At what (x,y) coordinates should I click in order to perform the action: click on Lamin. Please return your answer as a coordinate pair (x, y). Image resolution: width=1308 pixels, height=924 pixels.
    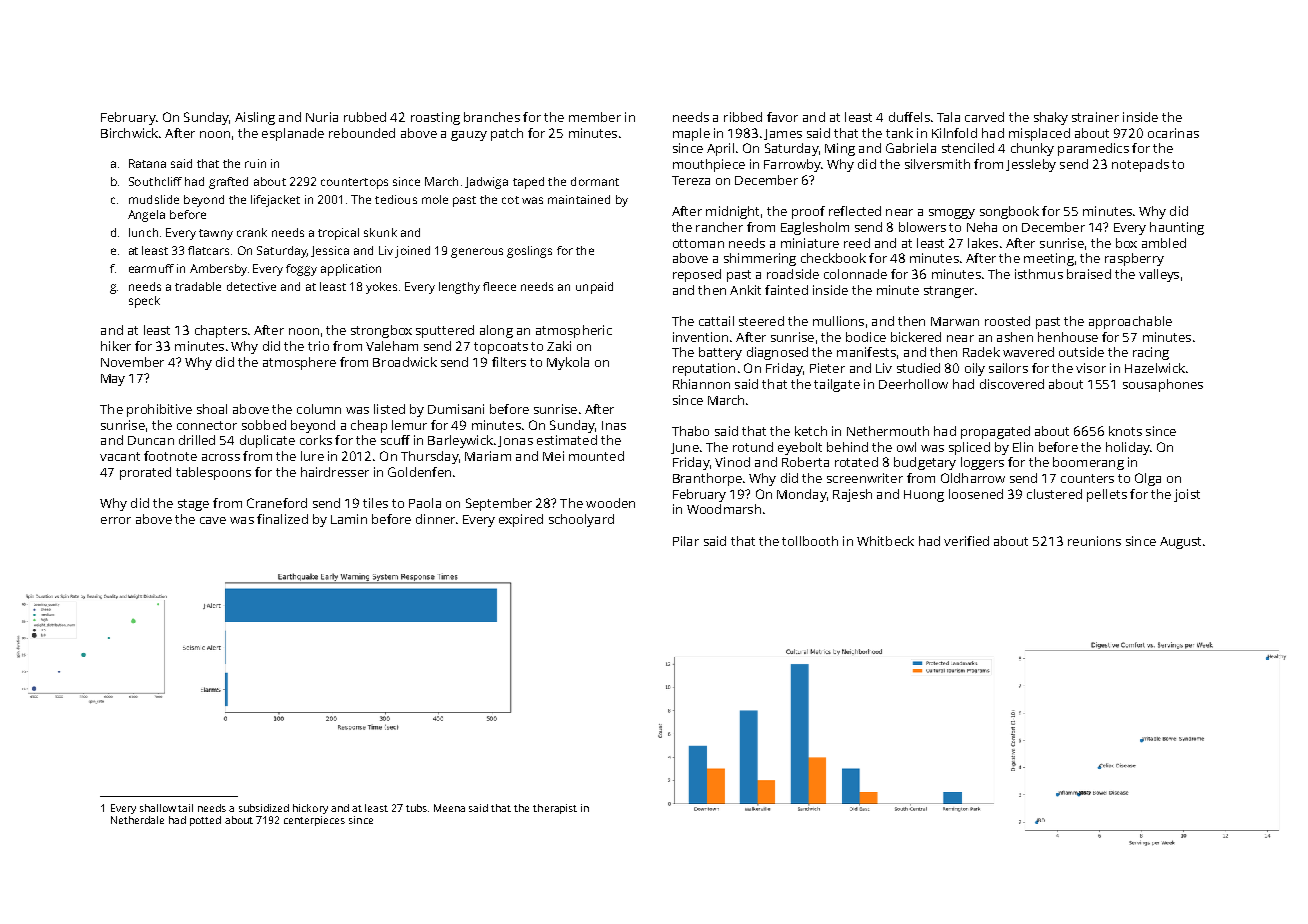
    Looking at the image, I should click on (349, 519).
